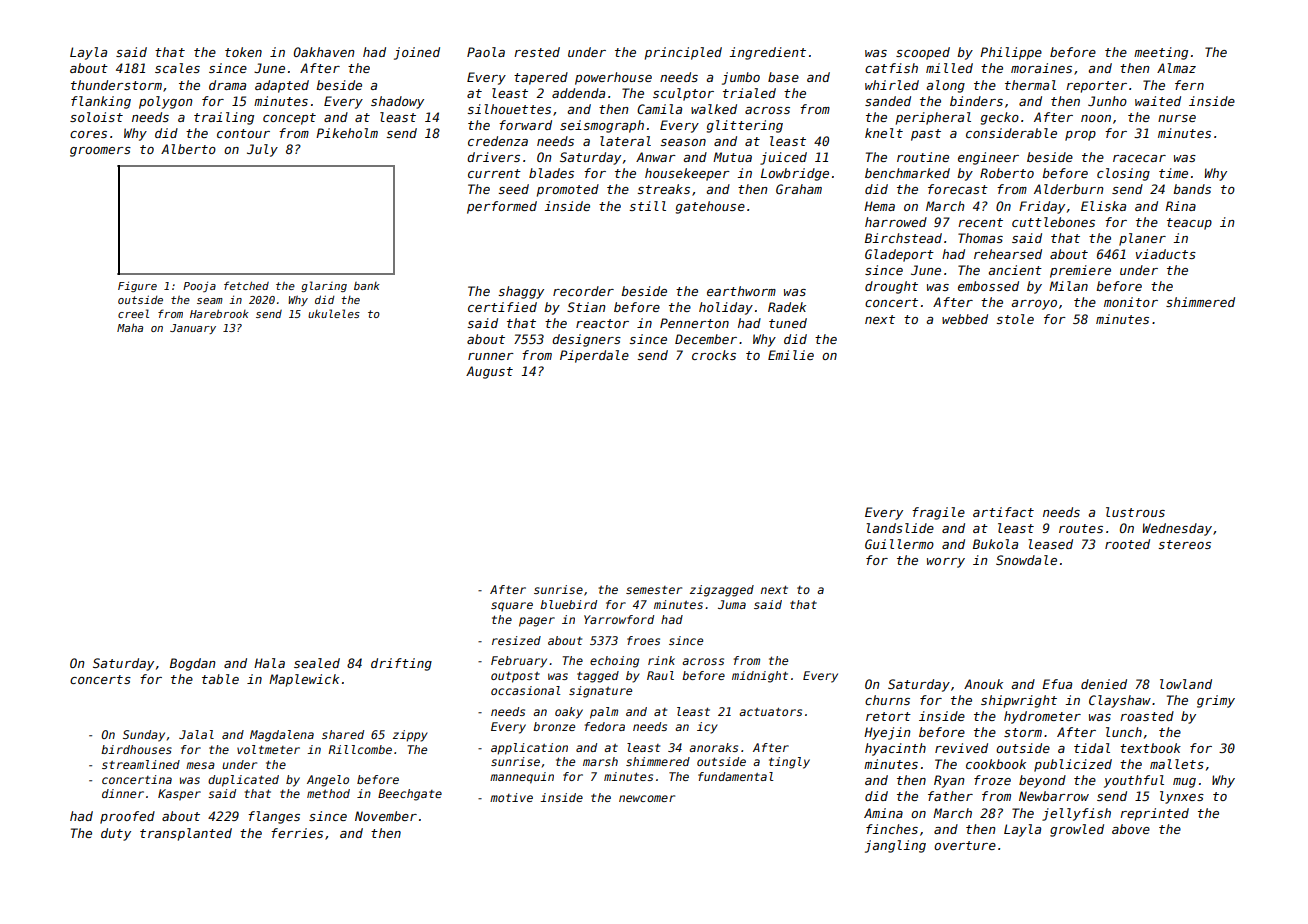 Image resolution: width=1308 pixels, height=924 pixels. What do you see at coordinates (1080, 136) in the page?
I see `prop` at bounding box center [1080, 136].
